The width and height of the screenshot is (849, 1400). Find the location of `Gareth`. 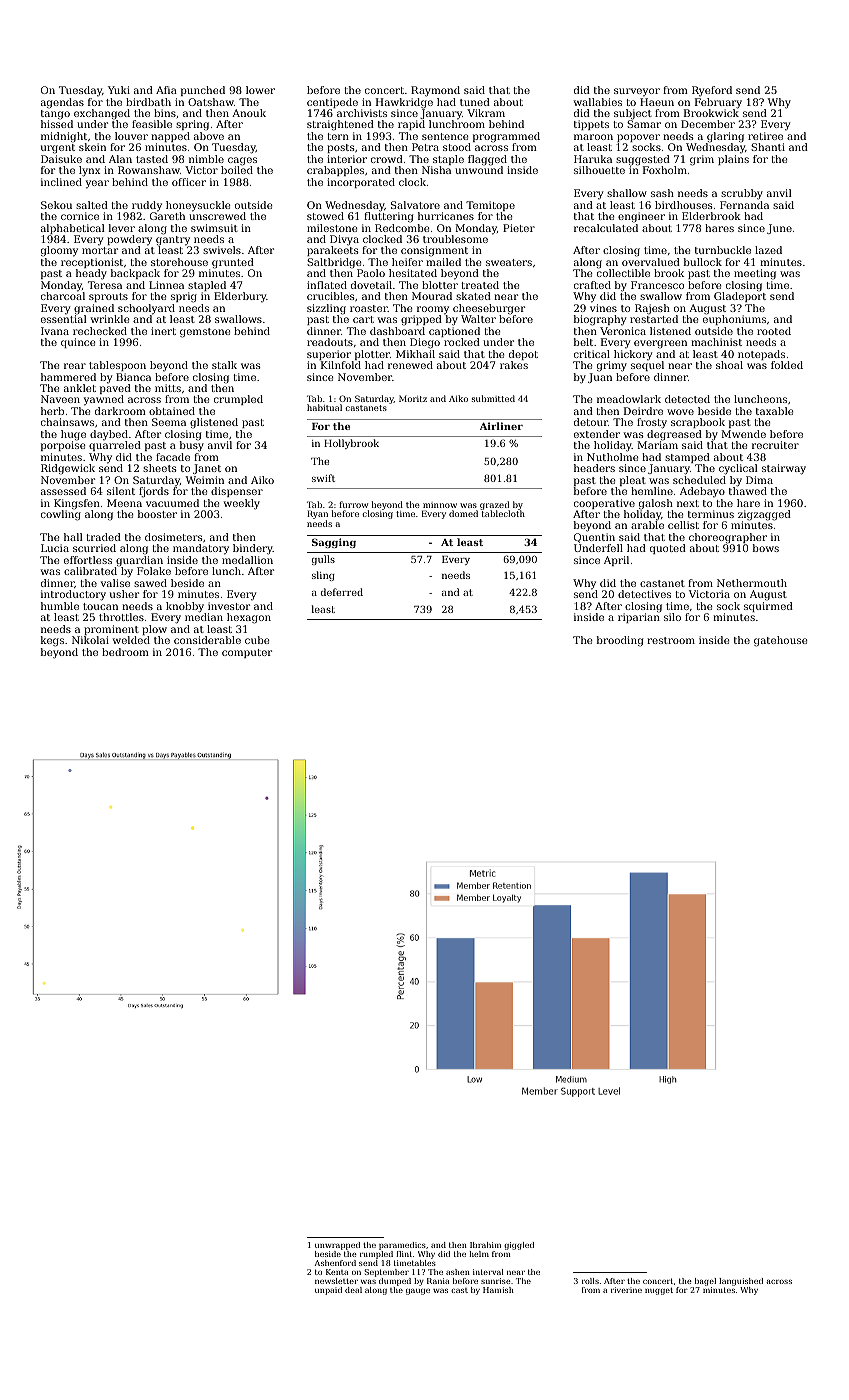

Gareth is located at coordinates (167, 216).
